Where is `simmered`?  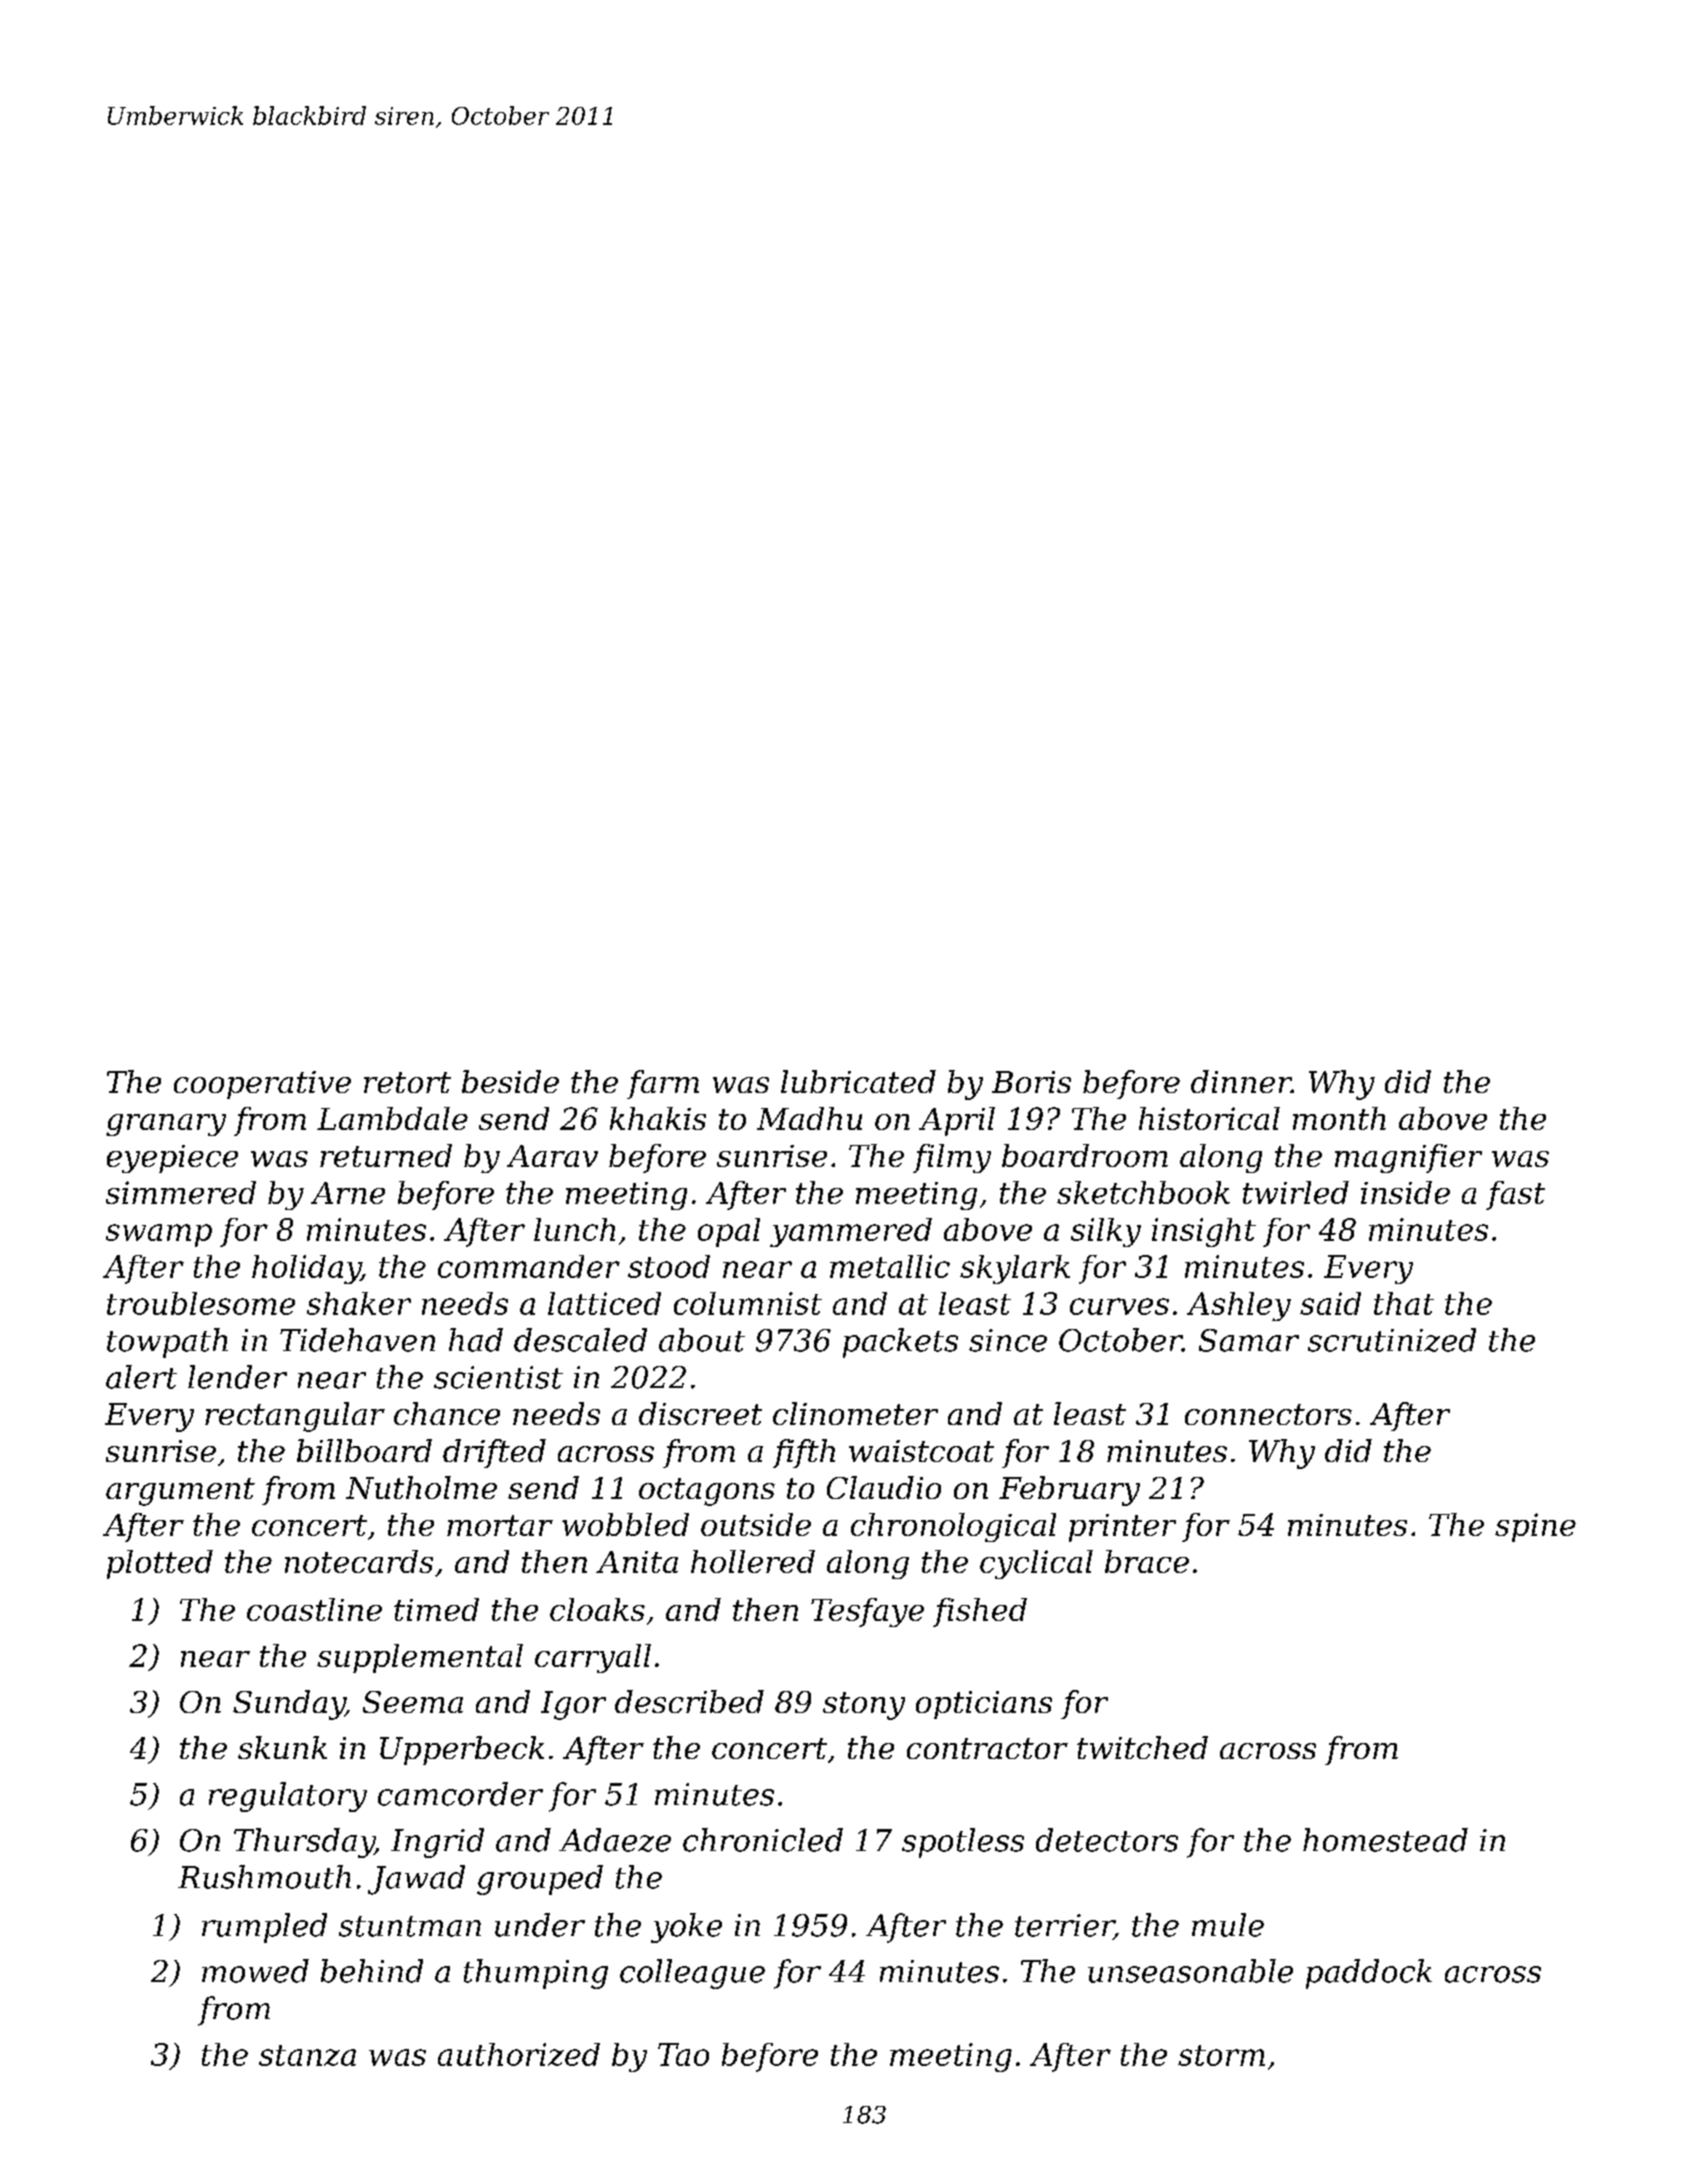
simmered is located at coordinates (181, 1192).
